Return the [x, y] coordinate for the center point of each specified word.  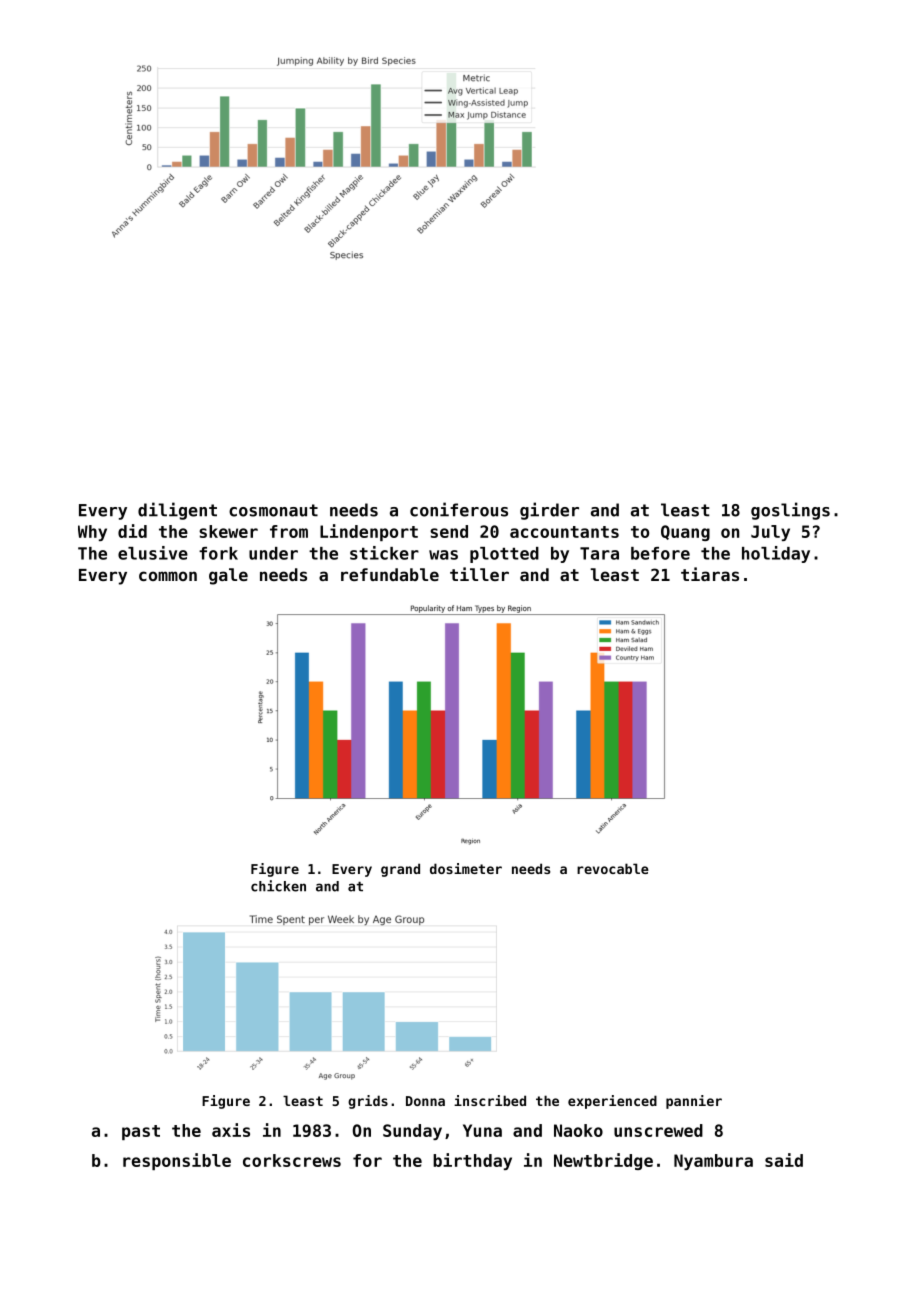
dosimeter [466, 868]
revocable [613, 868]
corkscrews [292, 1160]
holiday [776, 554]
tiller [479, 574]
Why [92, 533]
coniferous [459, 509]
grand [400, 870]
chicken [278, 886]
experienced [612, 1102]
